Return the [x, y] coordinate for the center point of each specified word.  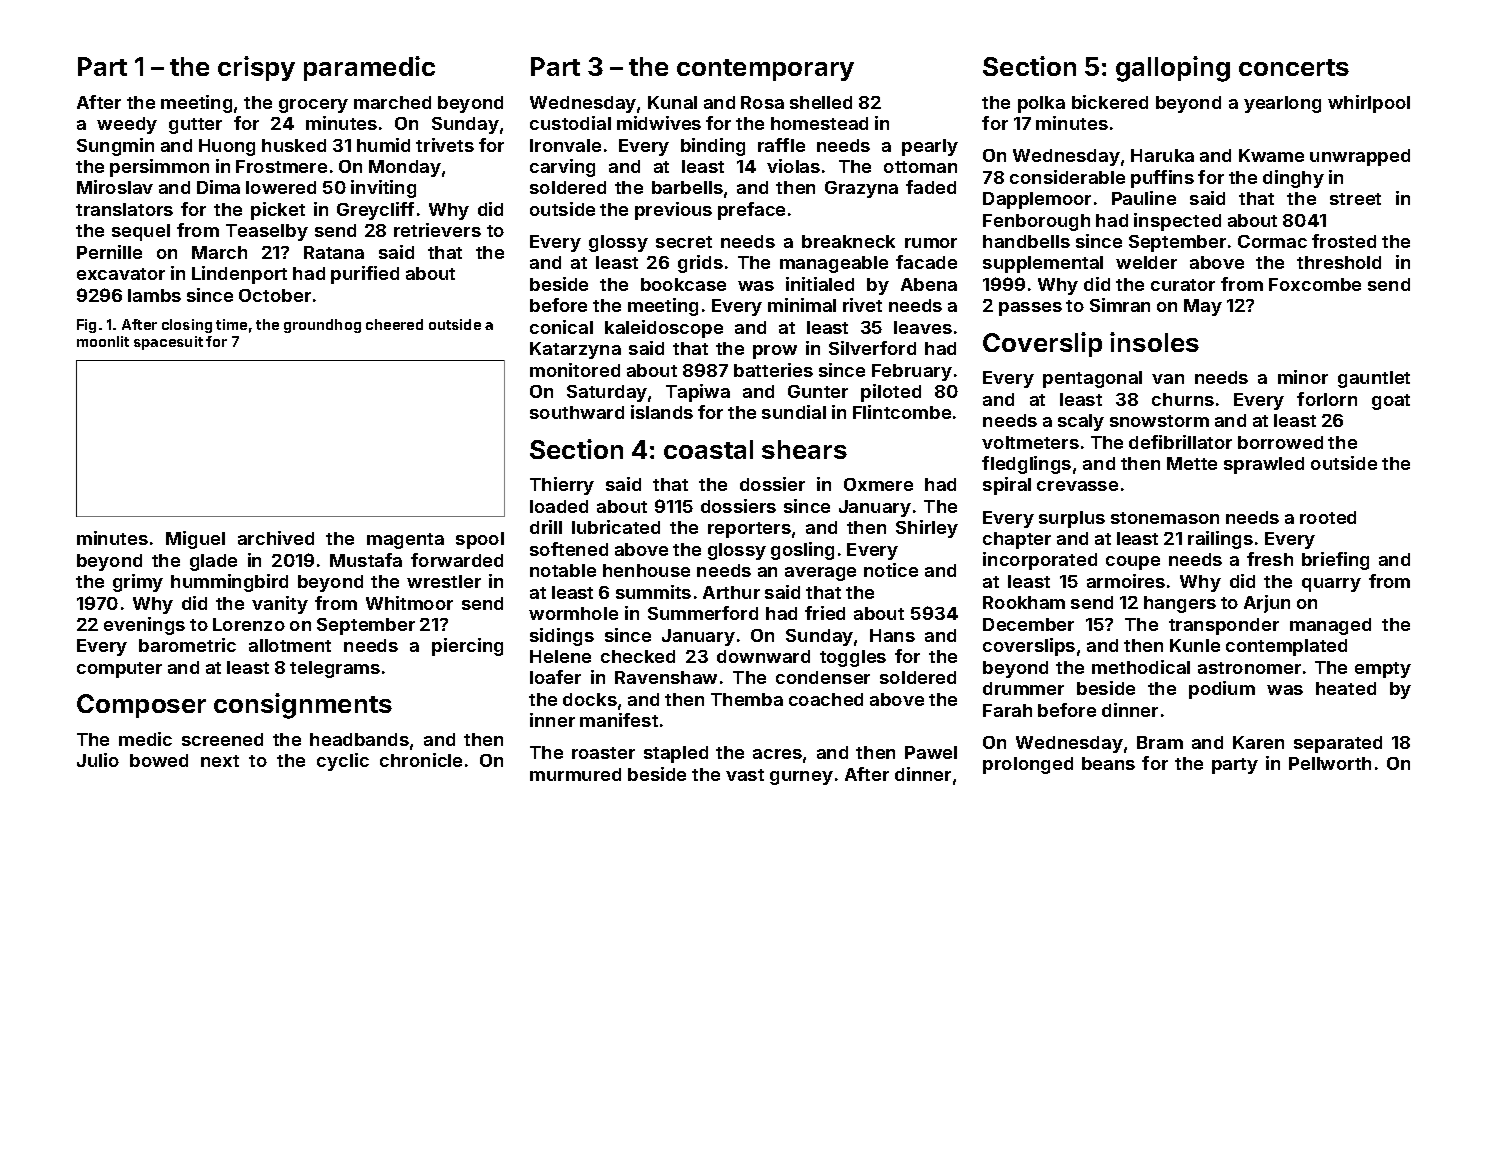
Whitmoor [409, 603]
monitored [575, 370]
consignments [303, 706]
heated [1346, 688]
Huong [227, 147]
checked [638, 656]
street [1355, 199]
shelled [821, 102]
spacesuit [168, 343]
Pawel [931, 752]
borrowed [1280, 442]
